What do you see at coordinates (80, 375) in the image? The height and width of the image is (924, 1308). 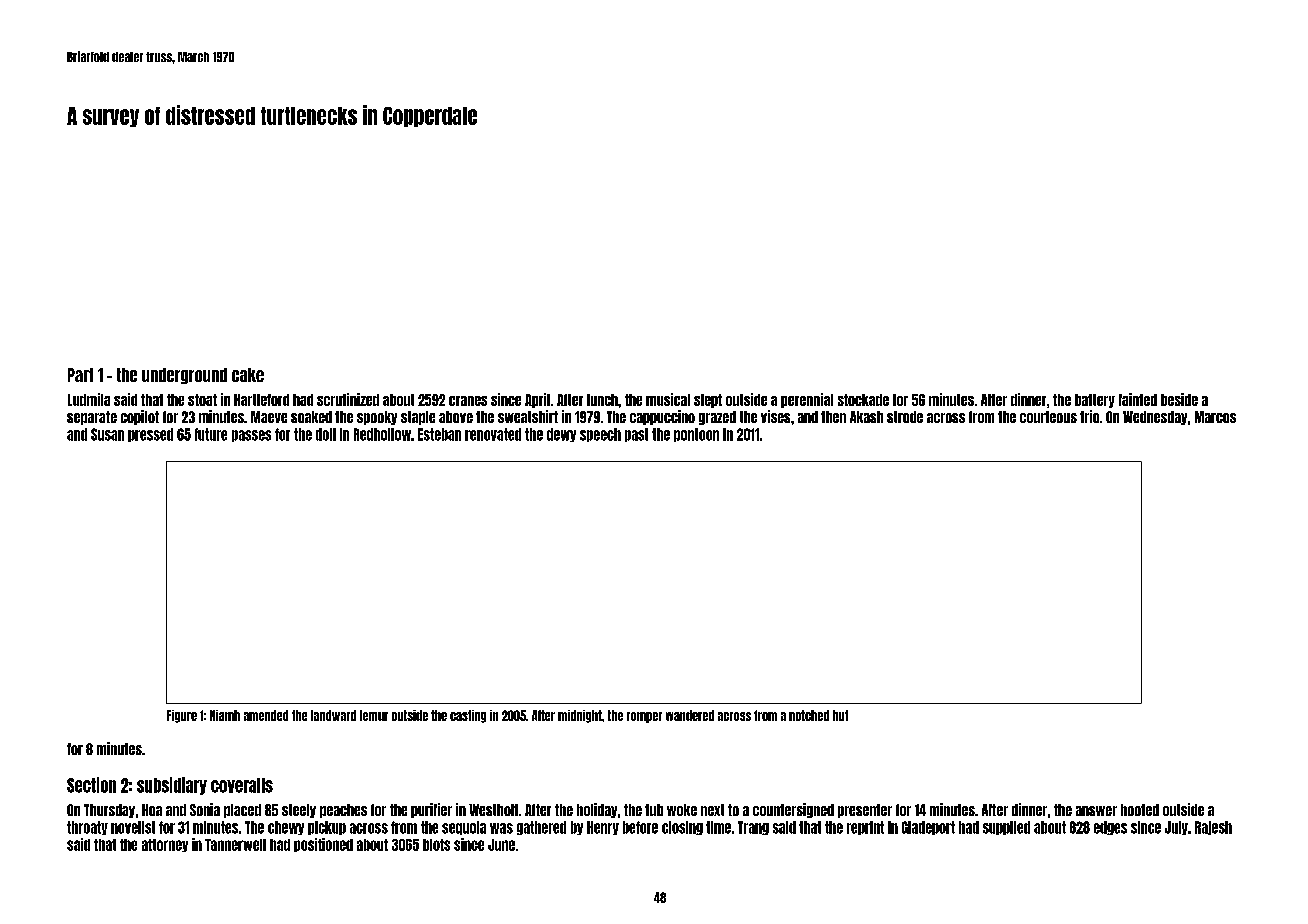 I see `Part` at bounding box center [80, 375].
